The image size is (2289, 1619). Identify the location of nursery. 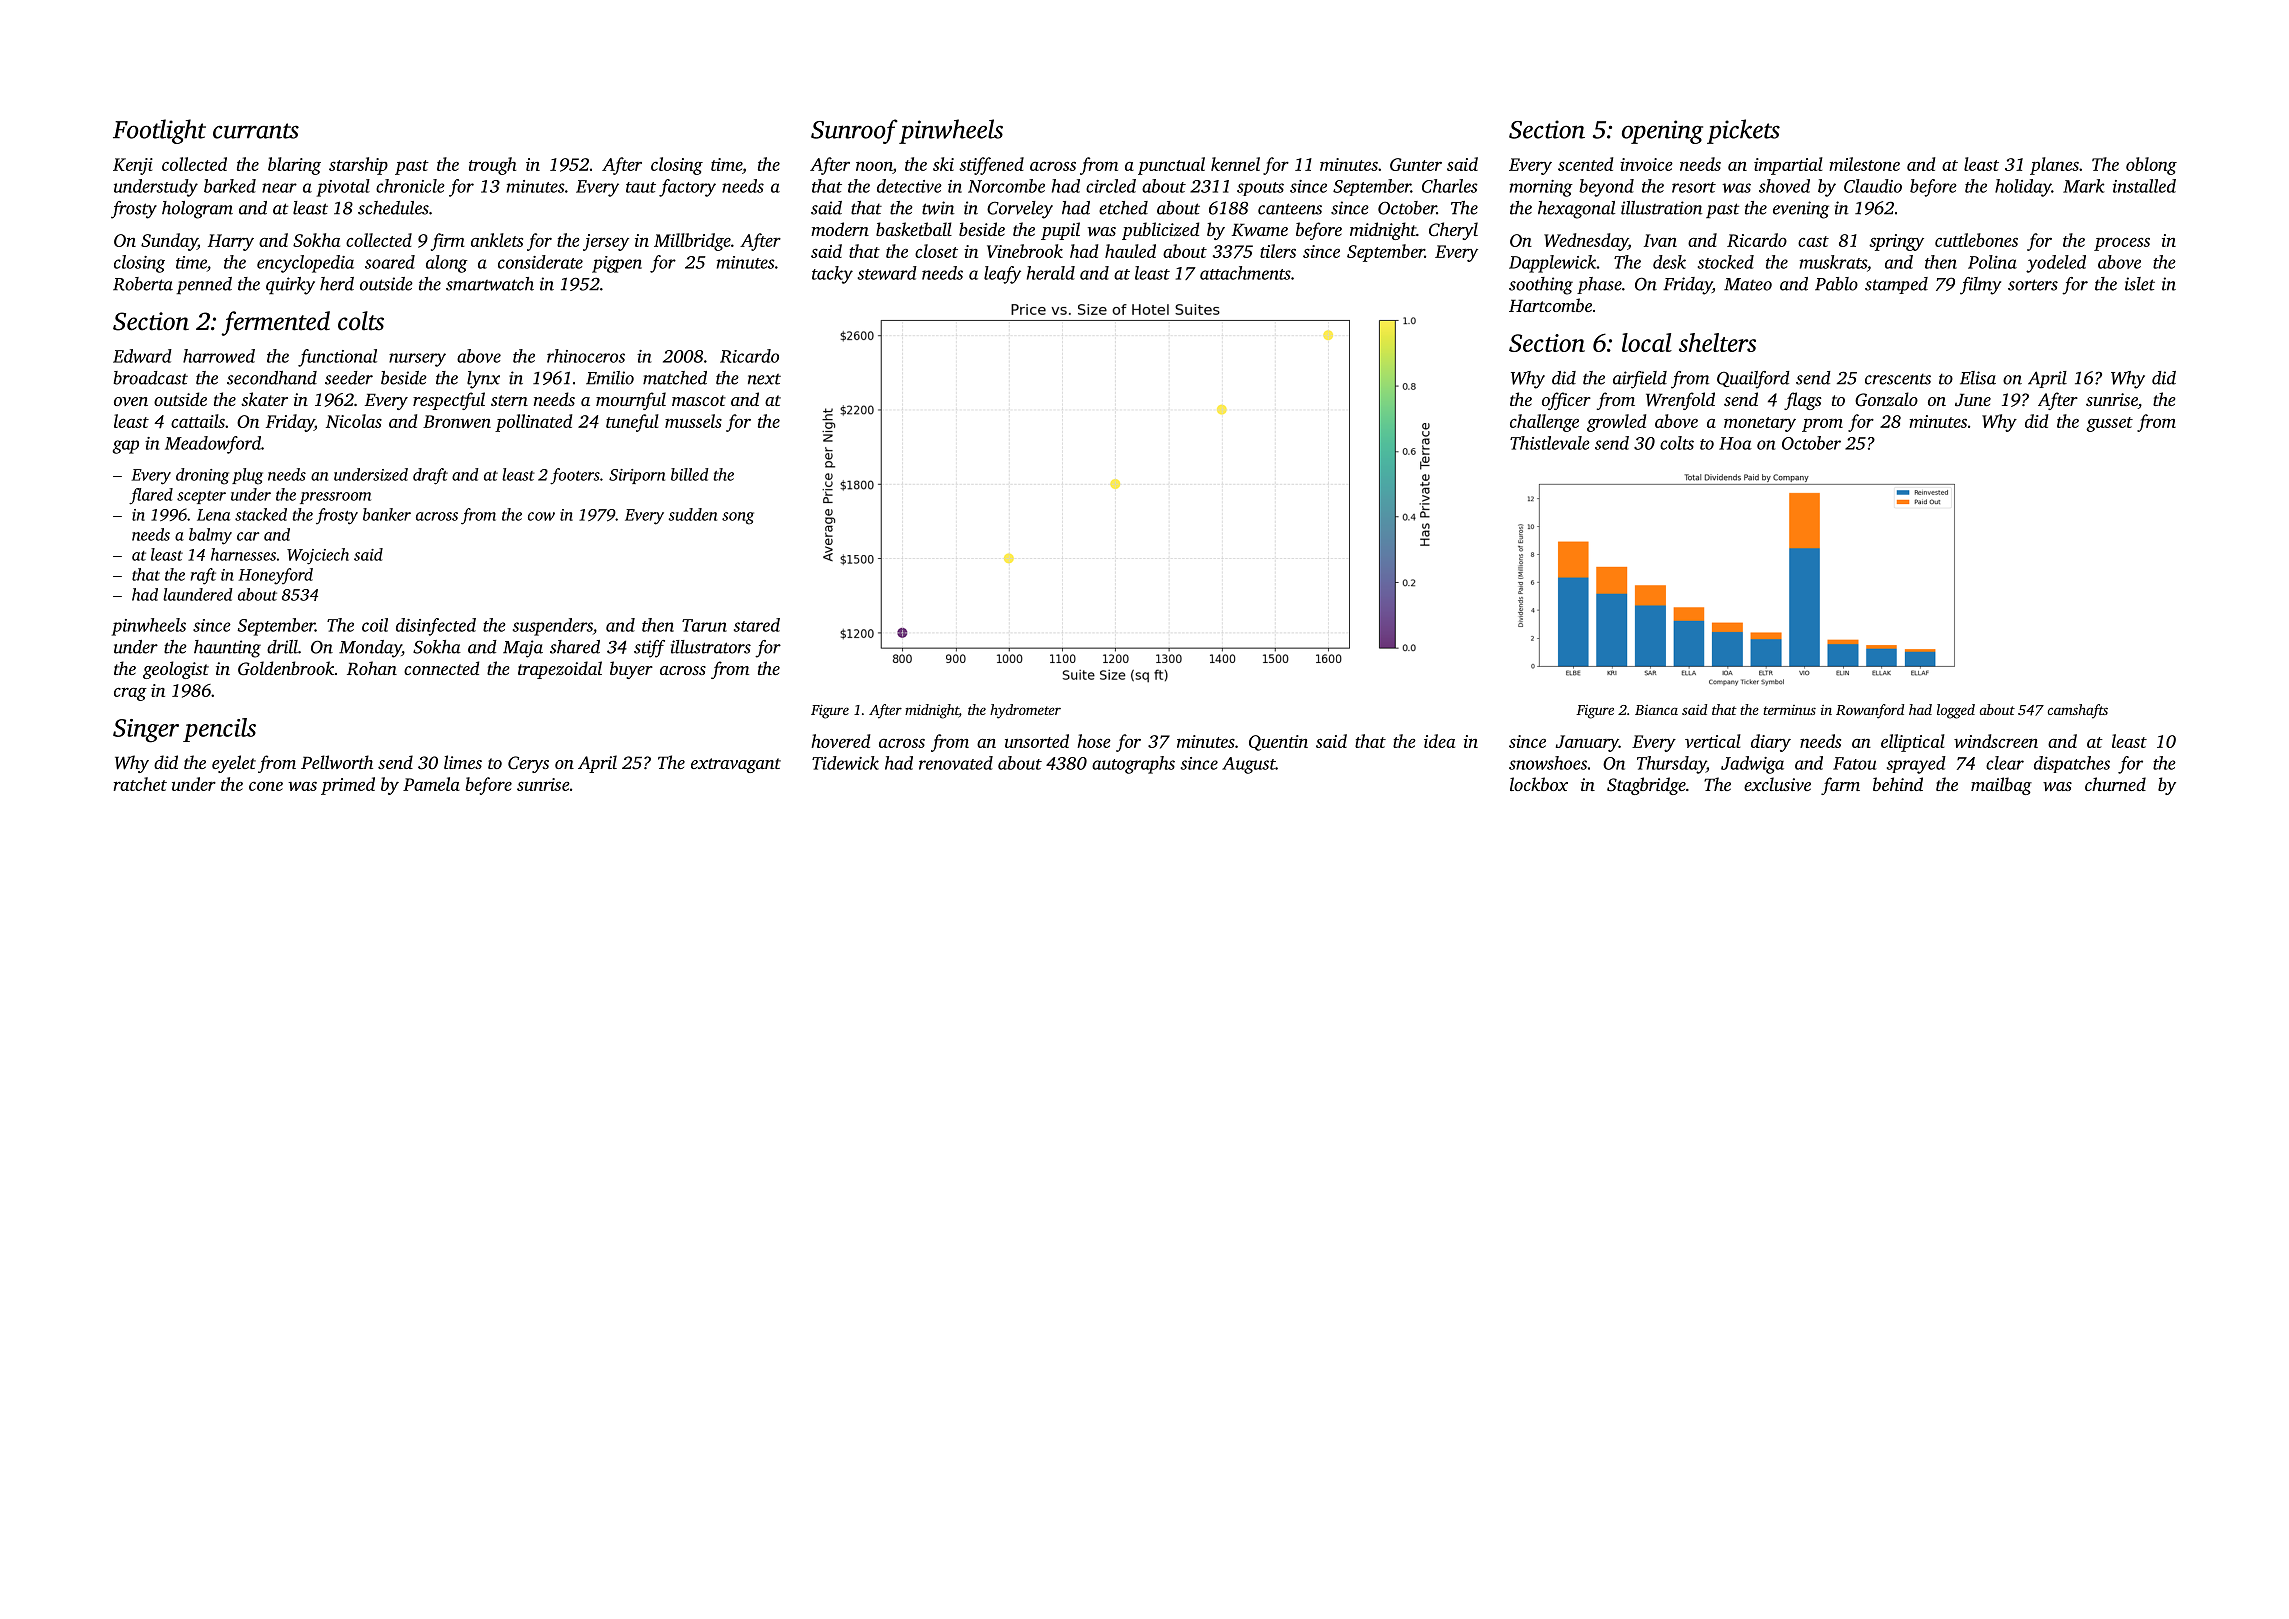
(417, 360).
